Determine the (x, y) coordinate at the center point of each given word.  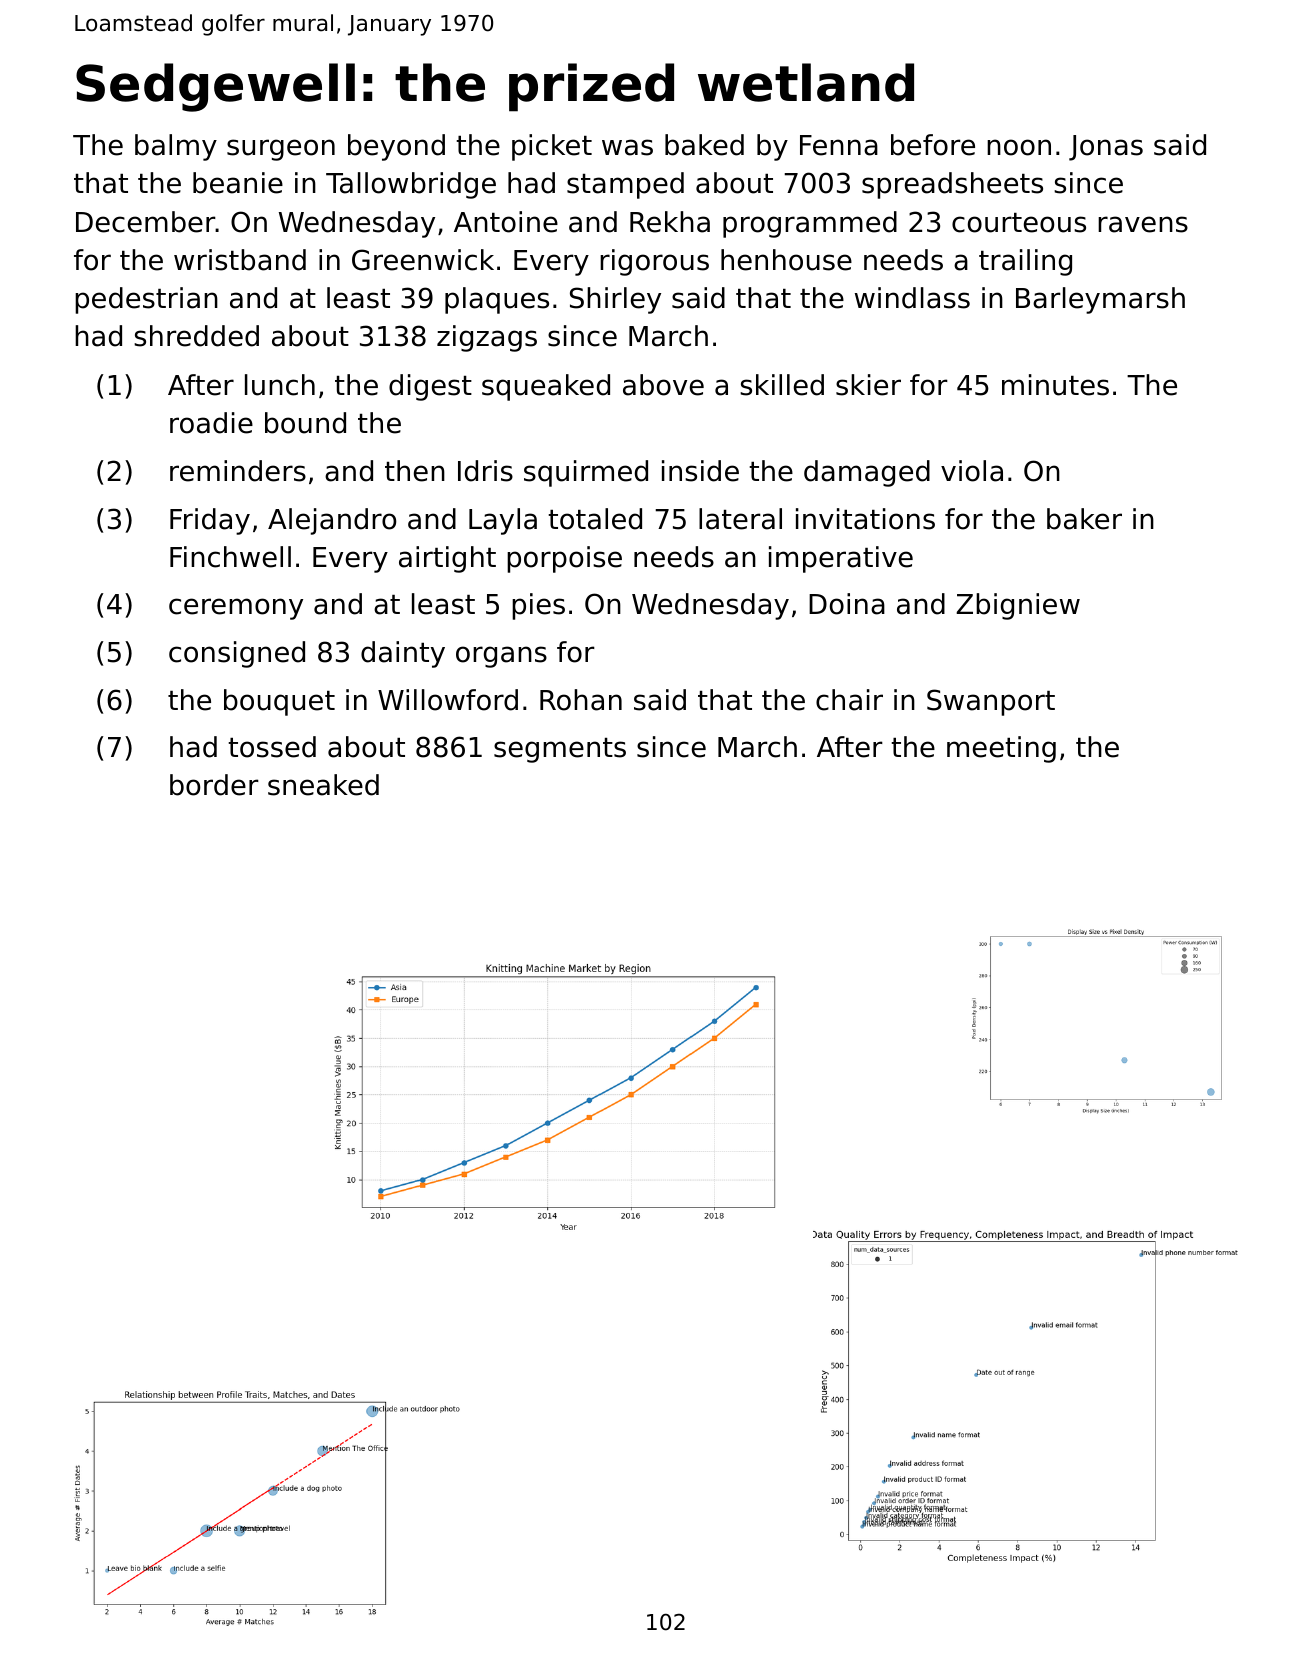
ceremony (236, 609)
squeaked (546, 387)
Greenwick (423, 260)
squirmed (586, 473)
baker (1084, 519)
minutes (1055, 385)
